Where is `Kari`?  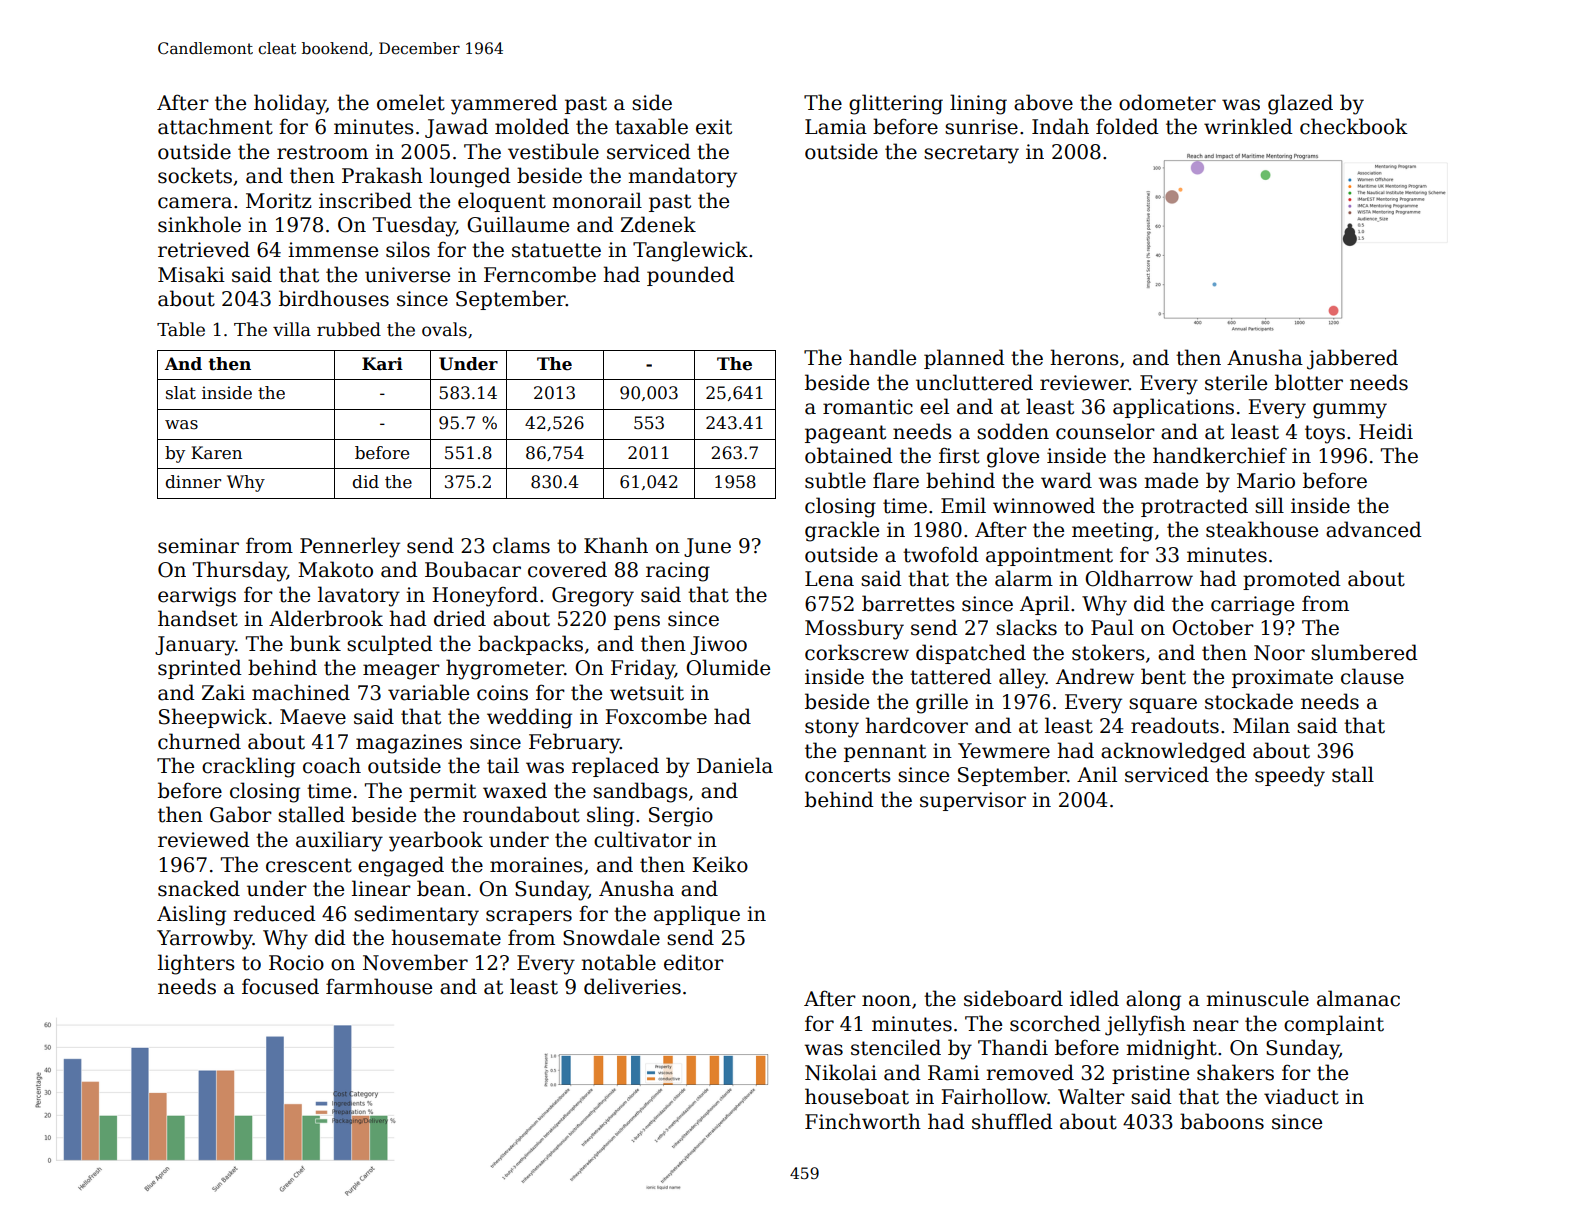
Kari is located at coordinates (382, 364).
